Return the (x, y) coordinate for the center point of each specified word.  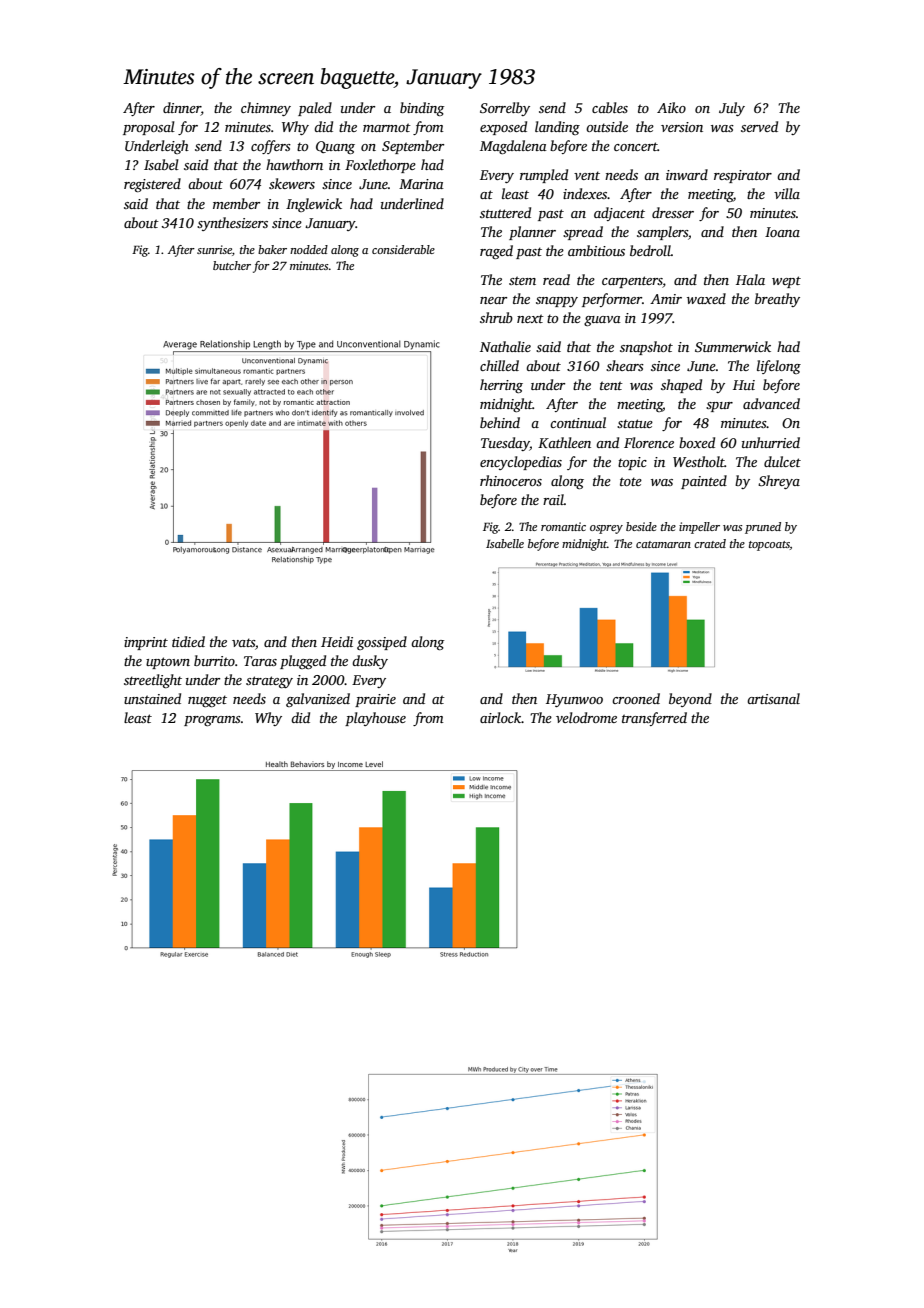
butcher (232, 265)
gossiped (382, 643)
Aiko (671, 107)
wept (786, 282)
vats (243, 642)
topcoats (769, 546)
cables (610, 107)
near (493, 300)
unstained (152, 698)
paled (315, 109)
